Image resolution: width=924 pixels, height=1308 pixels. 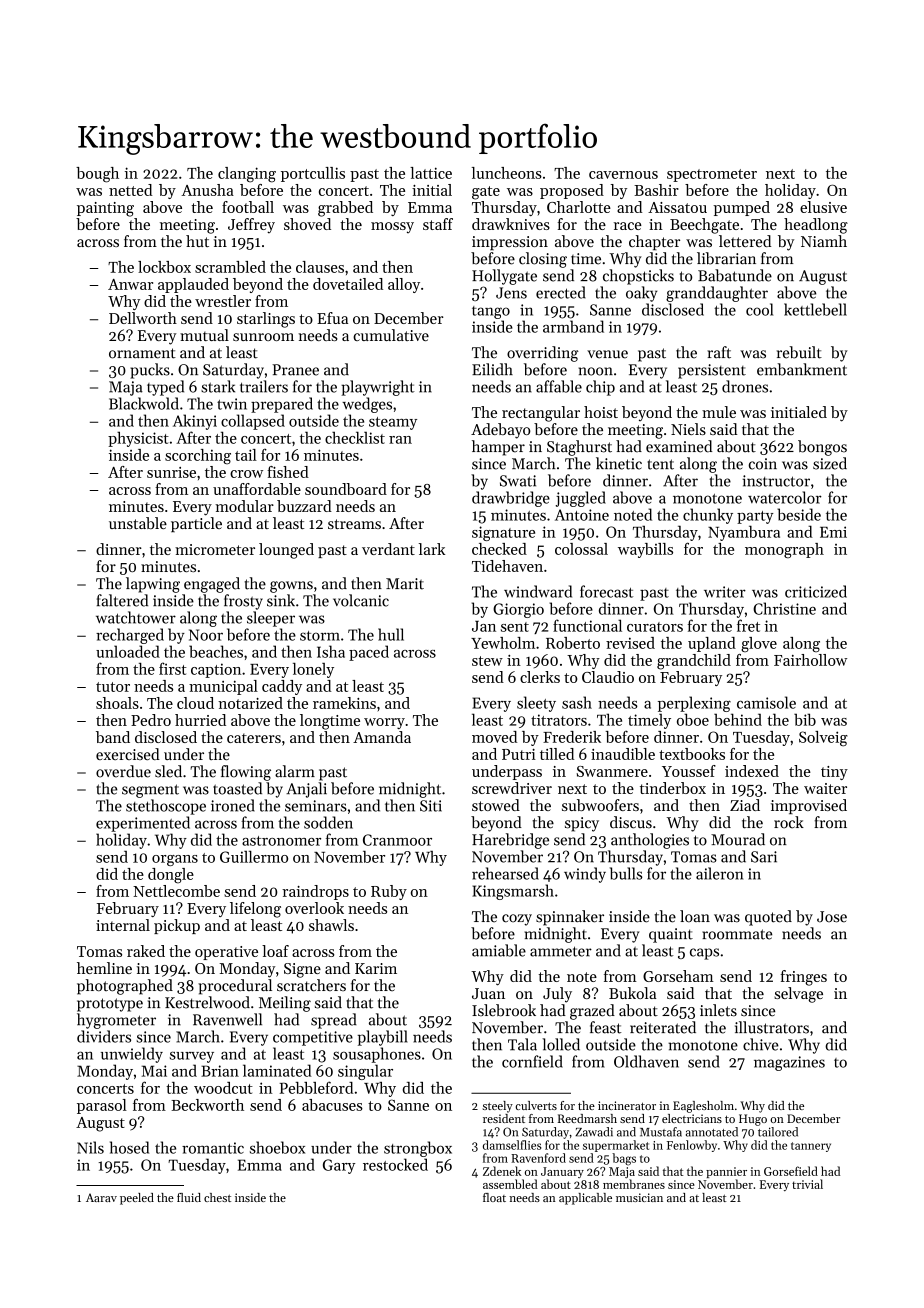 I want to click on Sari, so click(x=764, y=857).
